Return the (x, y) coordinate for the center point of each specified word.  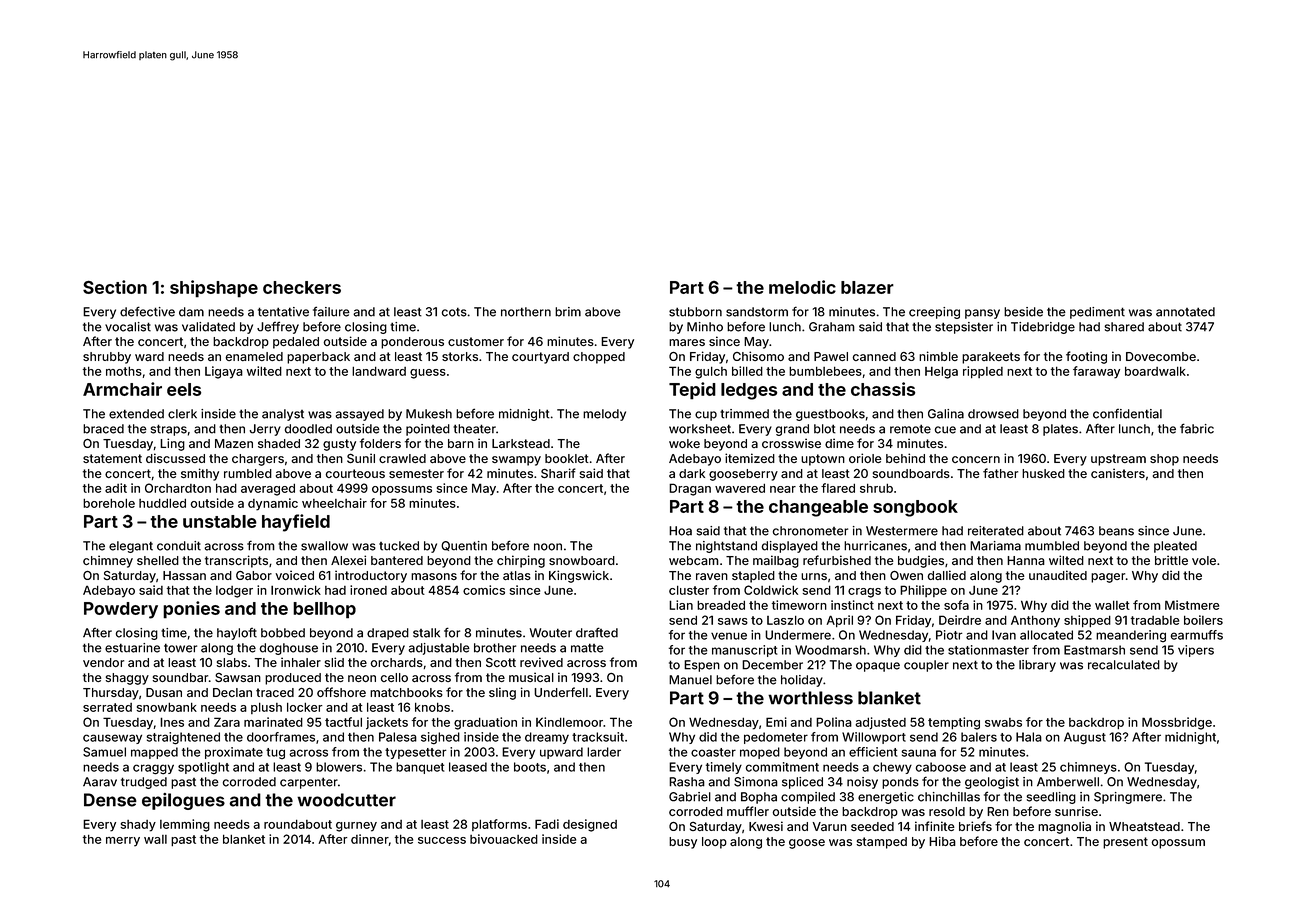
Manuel (690, 680)
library (1037, 666)
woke (684, 443)
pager (1108, 578)
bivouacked (504, 839)
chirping (521, 561)
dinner (370, 839)
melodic (802, 287)
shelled (158, 560)
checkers (302, 287)
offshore (341, 692)
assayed (359, 415)
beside (1023, 312)
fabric (1197, 428)
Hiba (942, 841)
